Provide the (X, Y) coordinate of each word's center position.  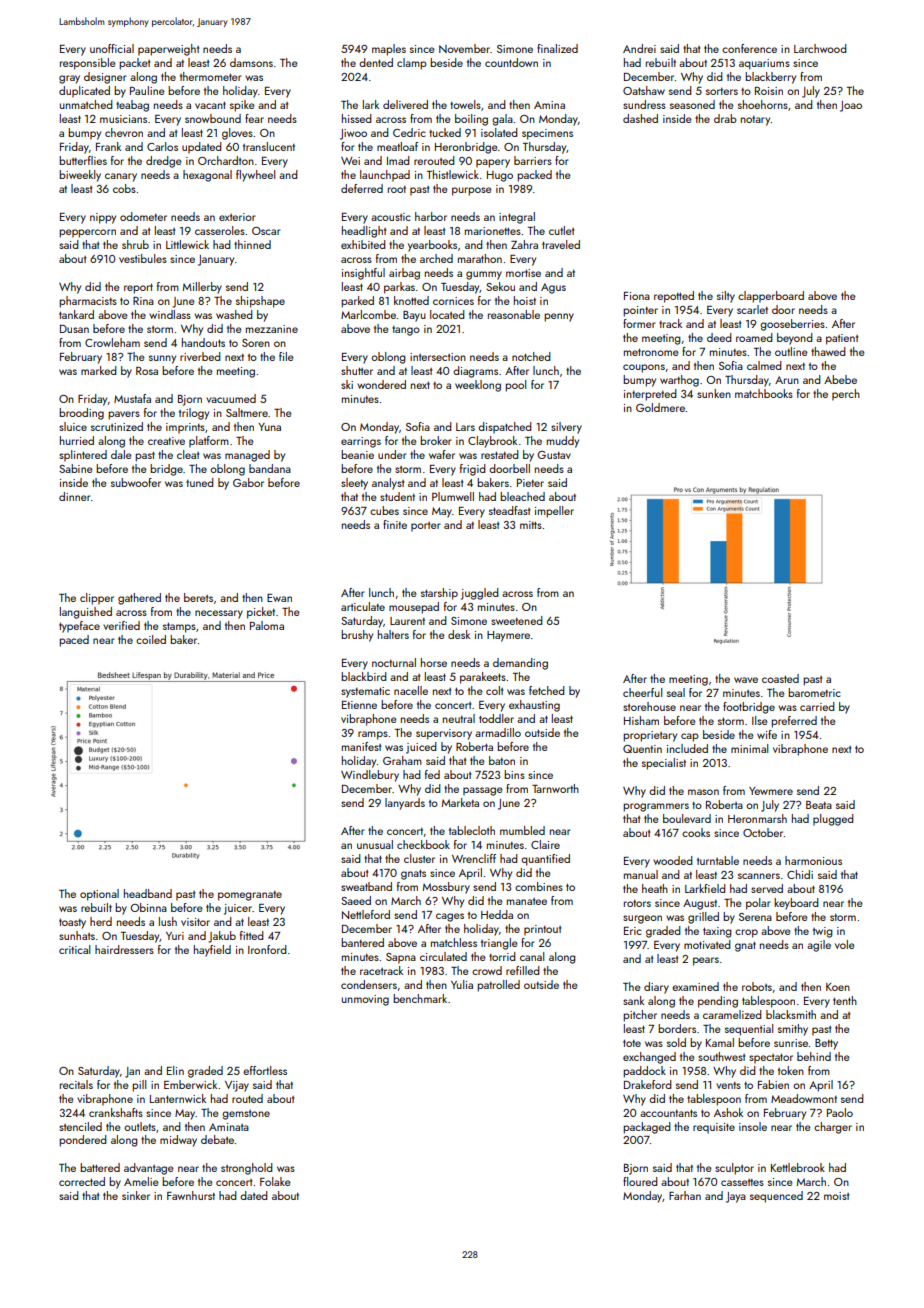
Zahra (524, 244)
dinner (75, 496)
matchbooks (764, 393)
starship (439, 594)
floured (640, 1181)
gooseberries (792, 325)
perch (846, 395)
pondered (83, 1141)
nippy (103, 218)
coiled (151, 639)
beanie (357, 454)
